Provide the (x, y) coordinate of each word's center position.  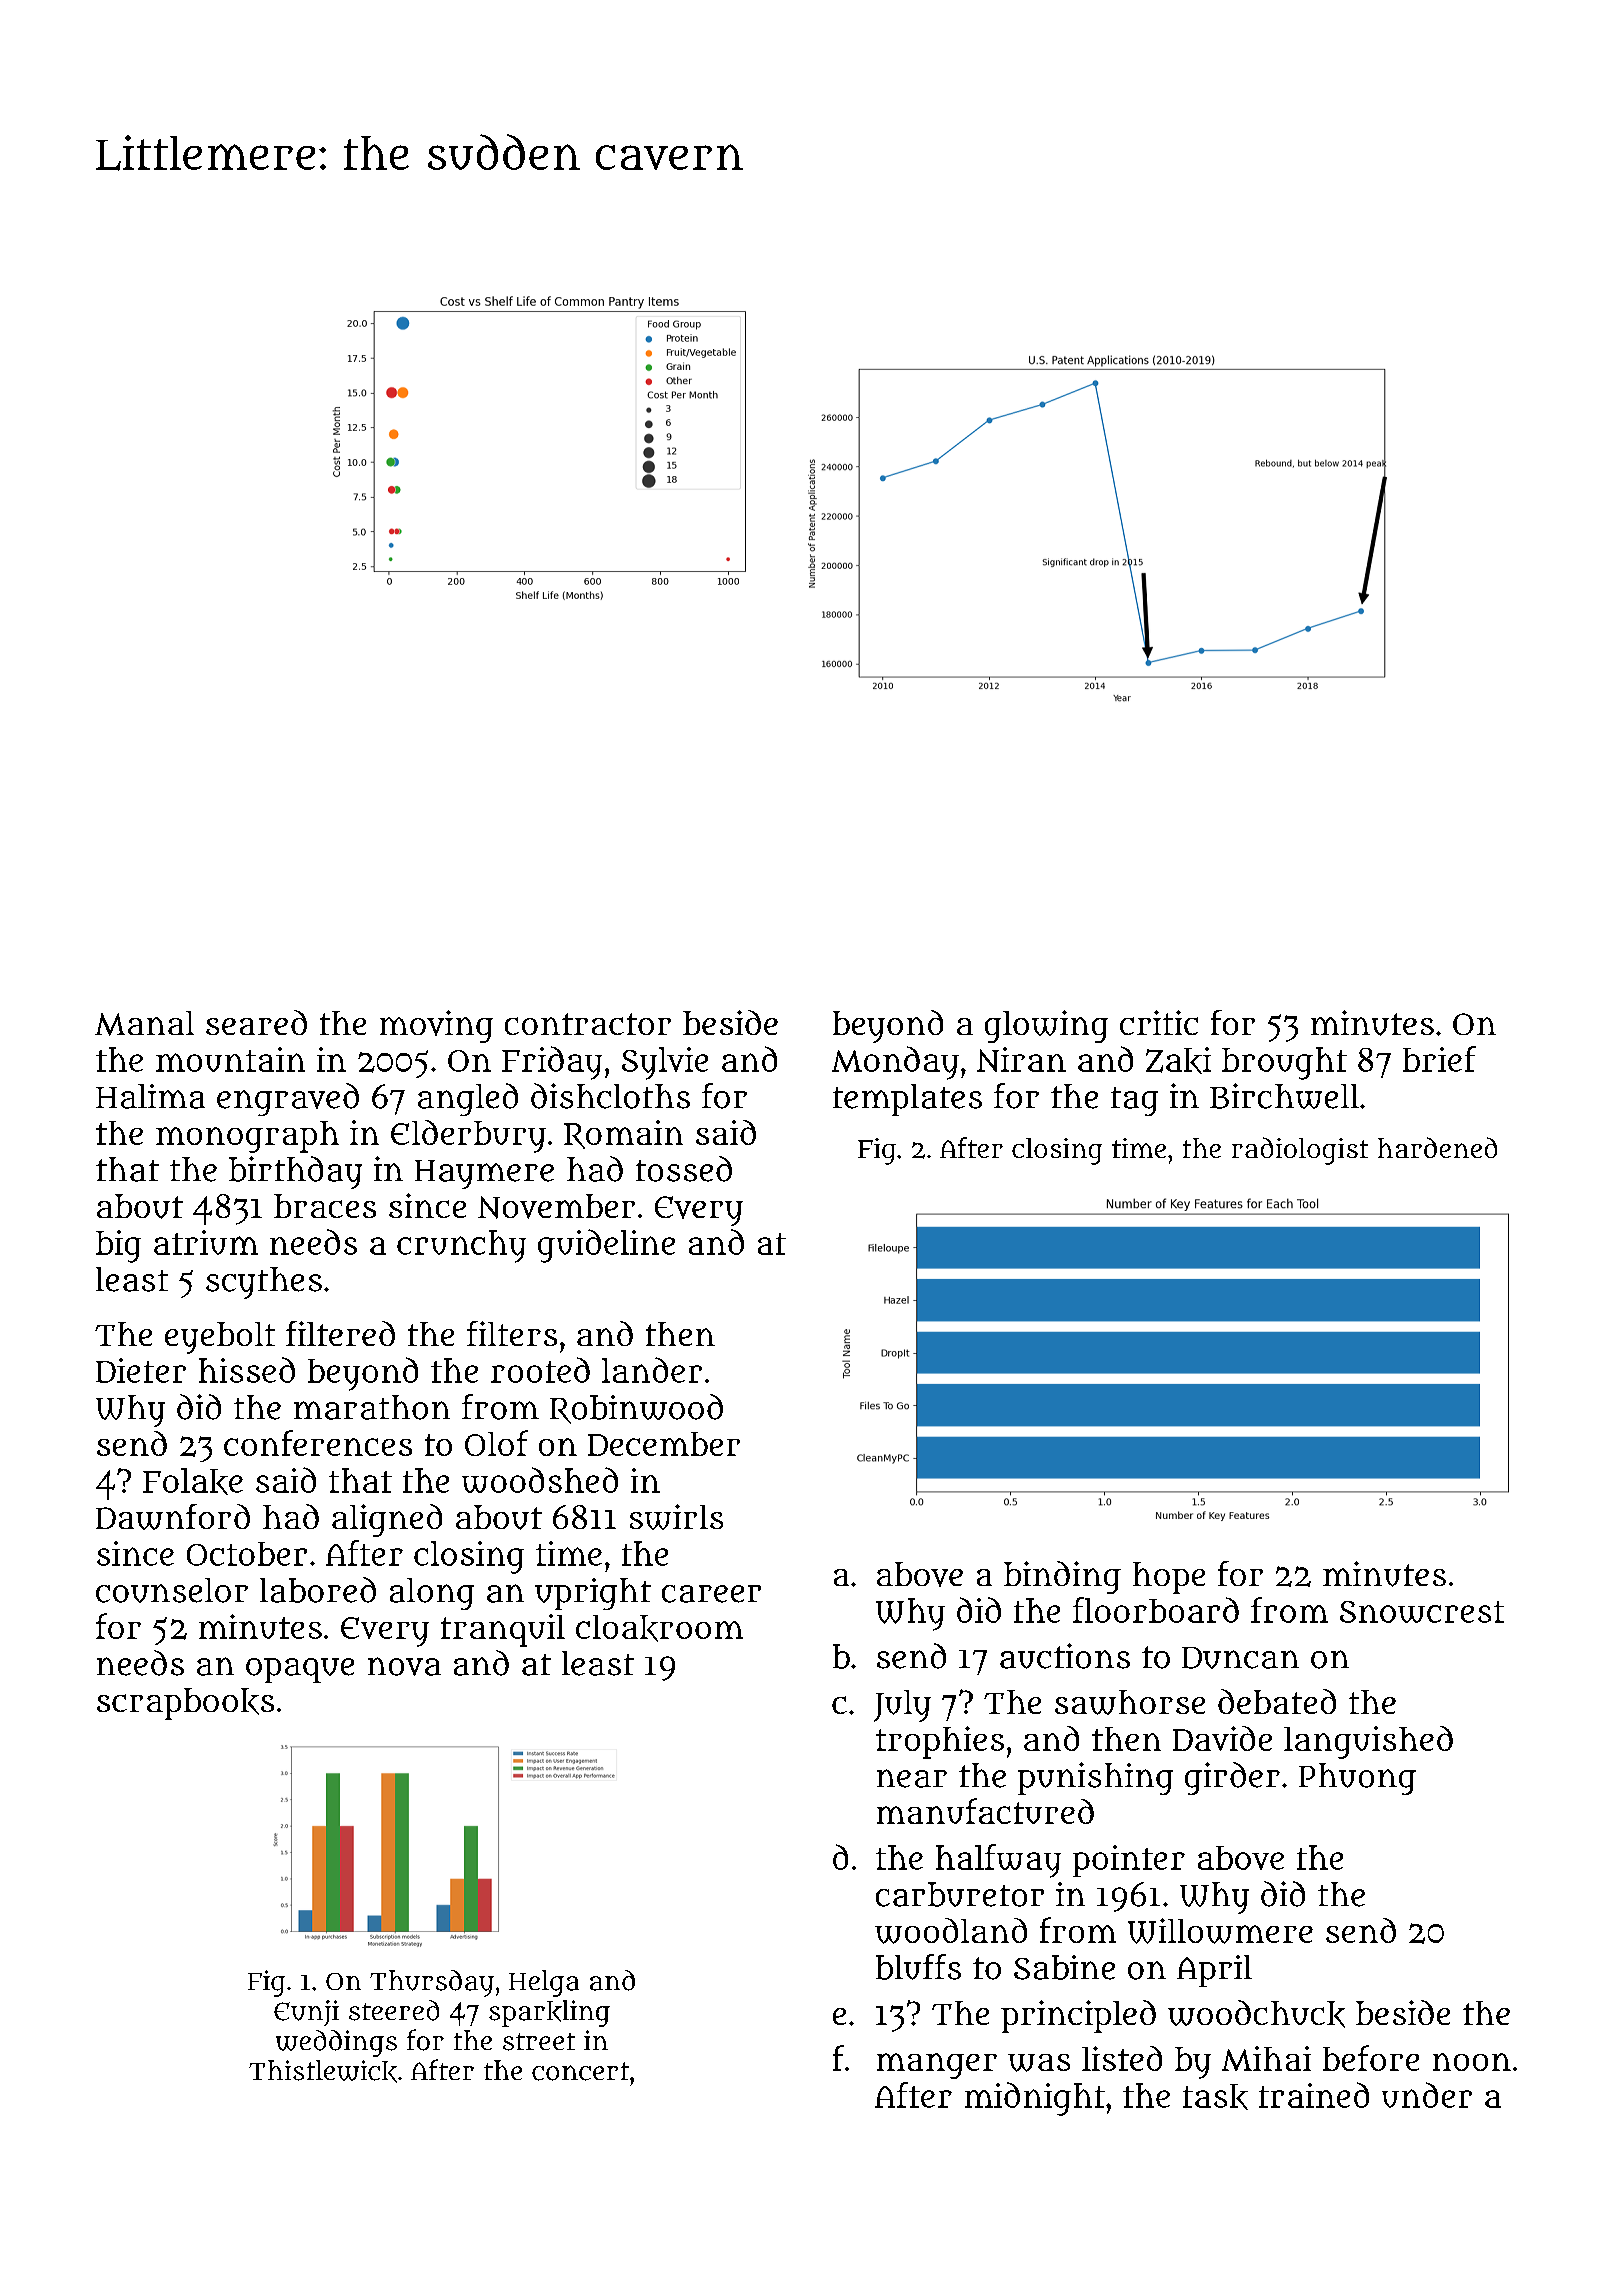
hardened (1437, 1147)
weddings (336, 2043)
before (1371, 2058)
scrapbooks (185, 1704)
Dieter (141, 1370)
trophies (940, 1742)
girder (1232, 1778)
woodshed (540, 1480)
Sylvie (665, 1063)
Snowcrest (1422, 1612)
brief (1439, 1059)
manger (937, 2066)
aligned (387, 1520)
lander (652, 1370)
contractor (588, 1024)
